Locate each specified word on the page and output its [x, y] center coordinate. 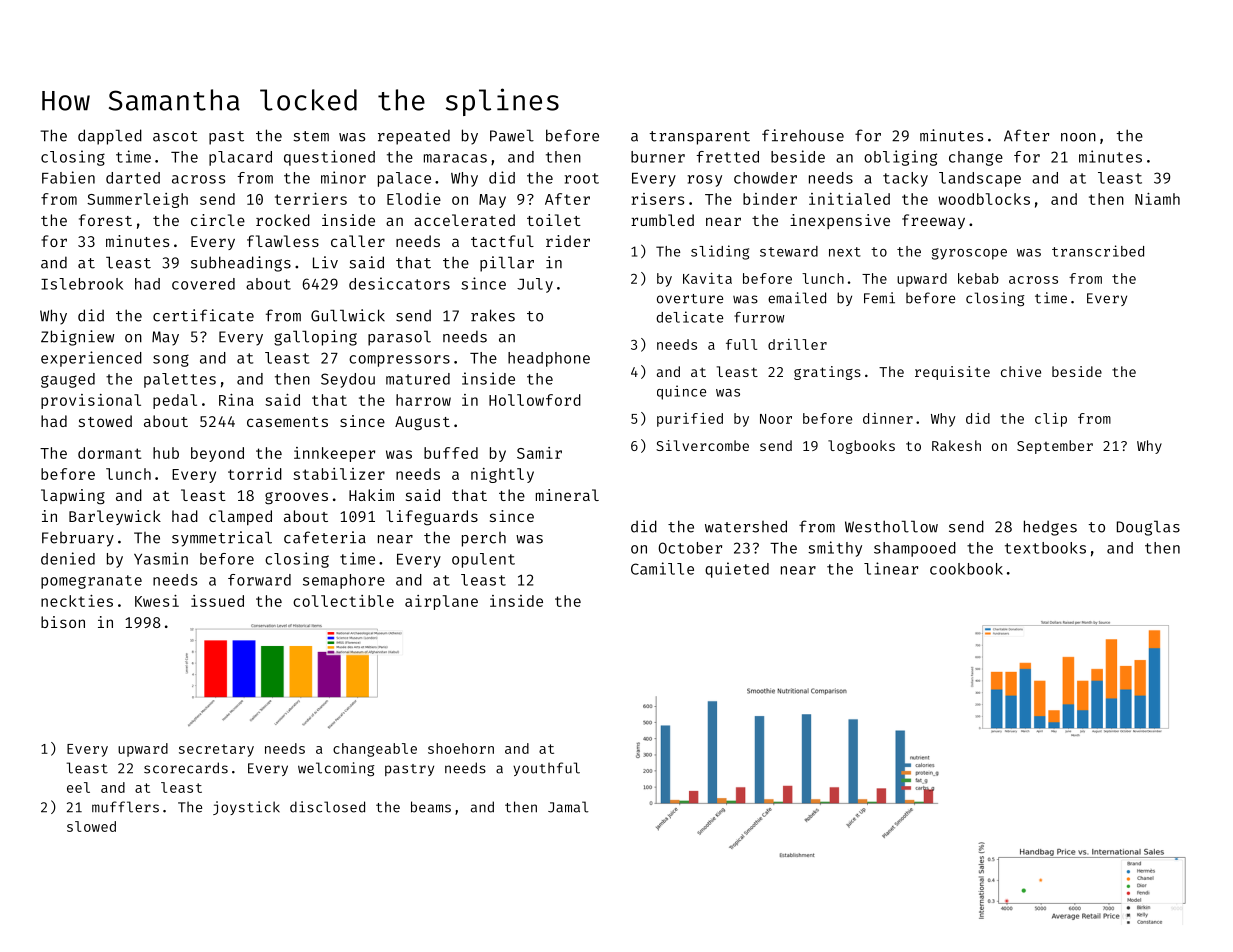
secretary [216, 750]
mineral [567, 495]
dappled [110, 137]
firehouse [803, 135]
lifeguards [432, 518]
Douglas [1148, 528]
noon [1078, 137]
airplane [441, 602]
